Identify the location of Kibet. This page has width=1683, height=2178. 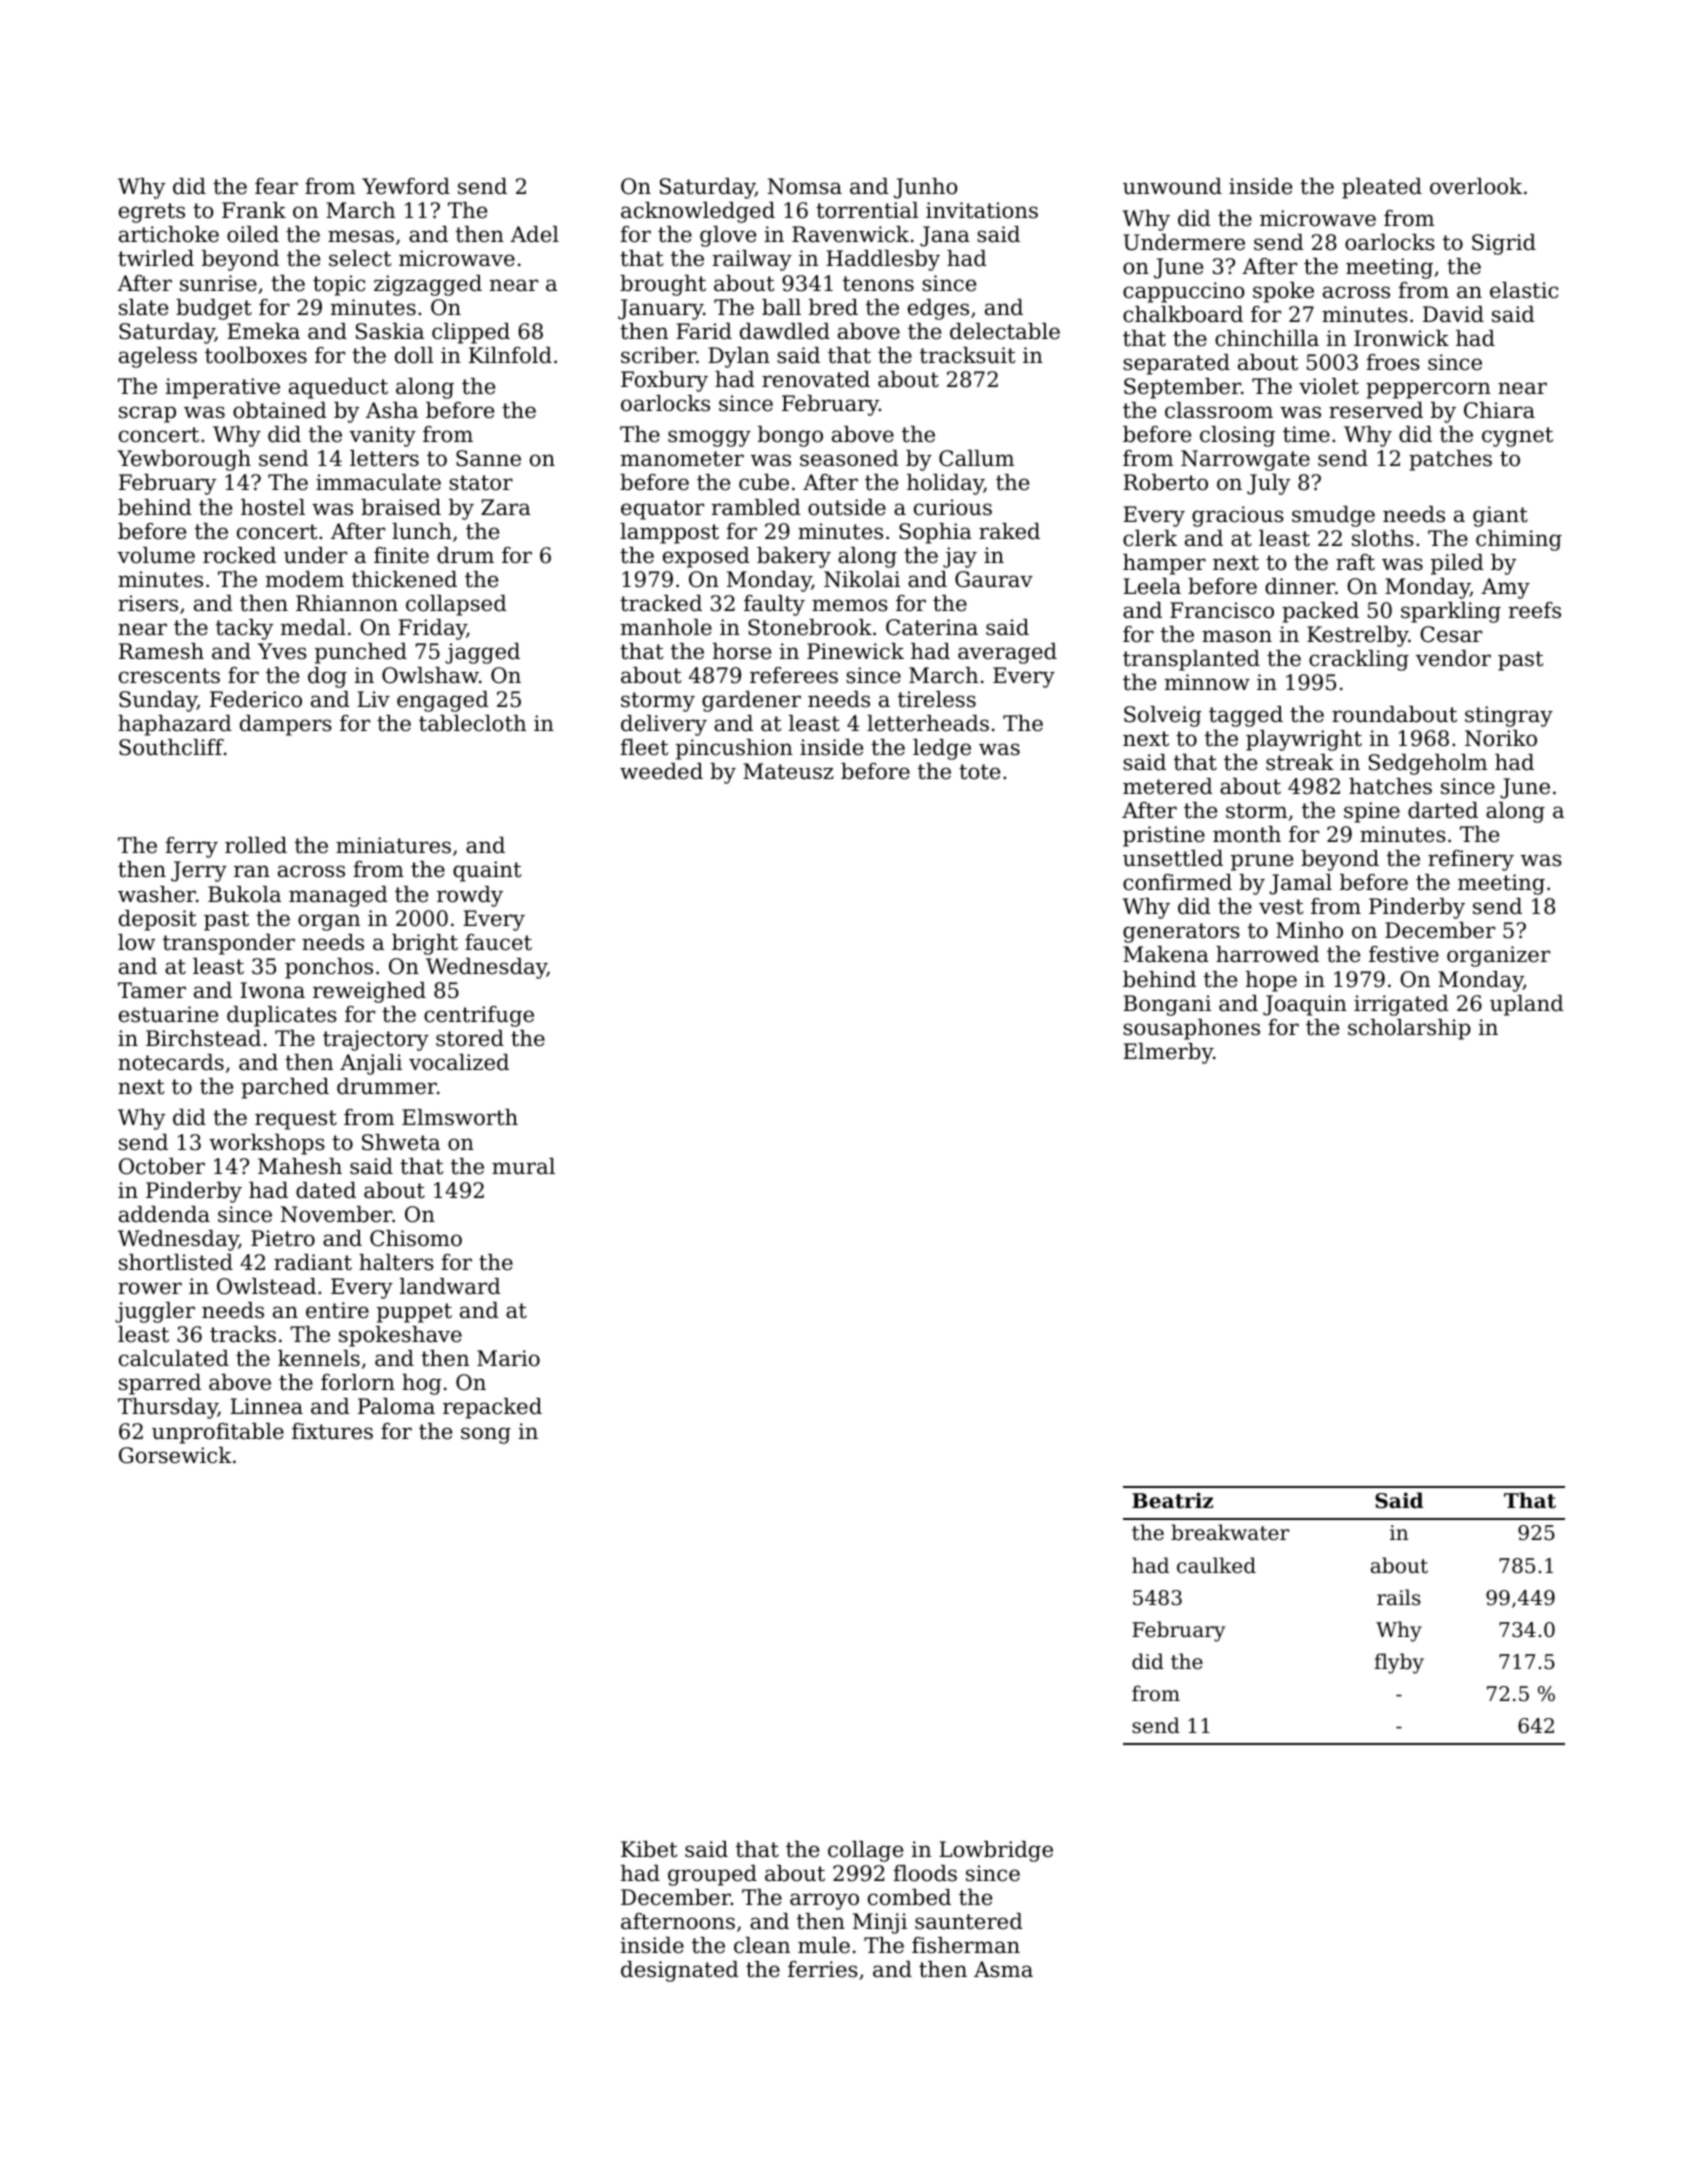
(649, 1849).
